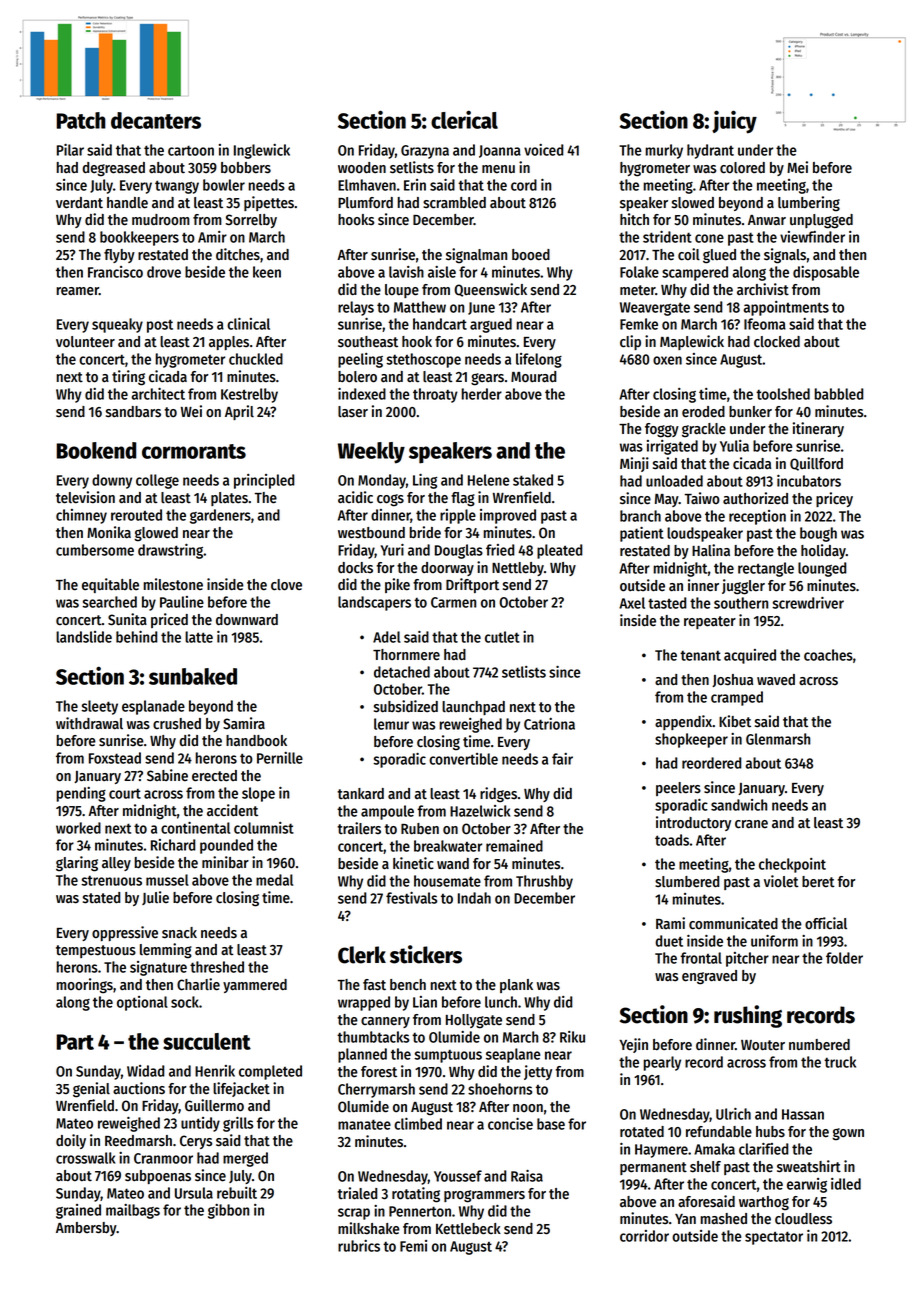  Describe the element at coordinates (402, 672) in the image. I see `detached` at that location.
